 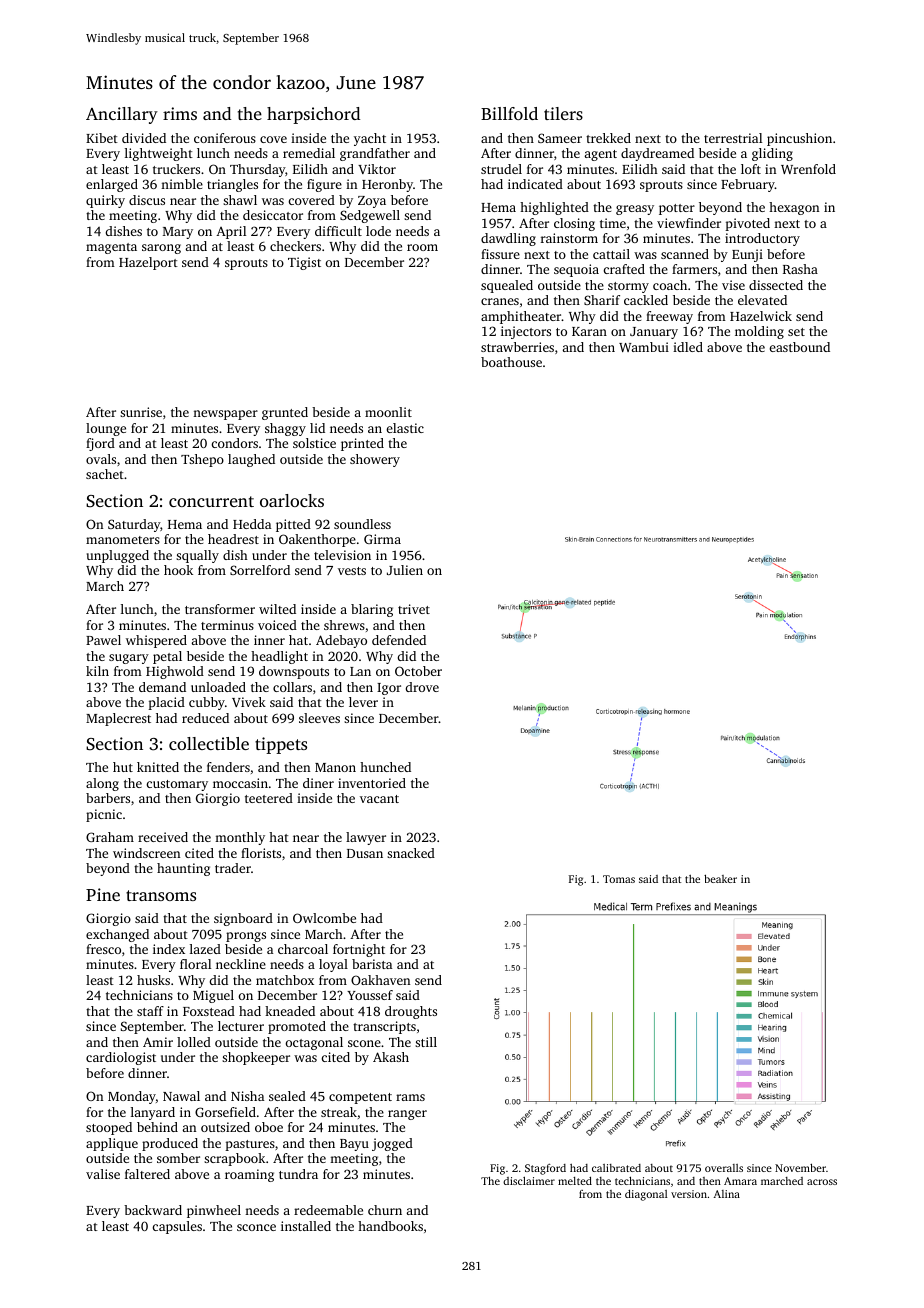 I want to click on rims, so click(x=180, y=113).
